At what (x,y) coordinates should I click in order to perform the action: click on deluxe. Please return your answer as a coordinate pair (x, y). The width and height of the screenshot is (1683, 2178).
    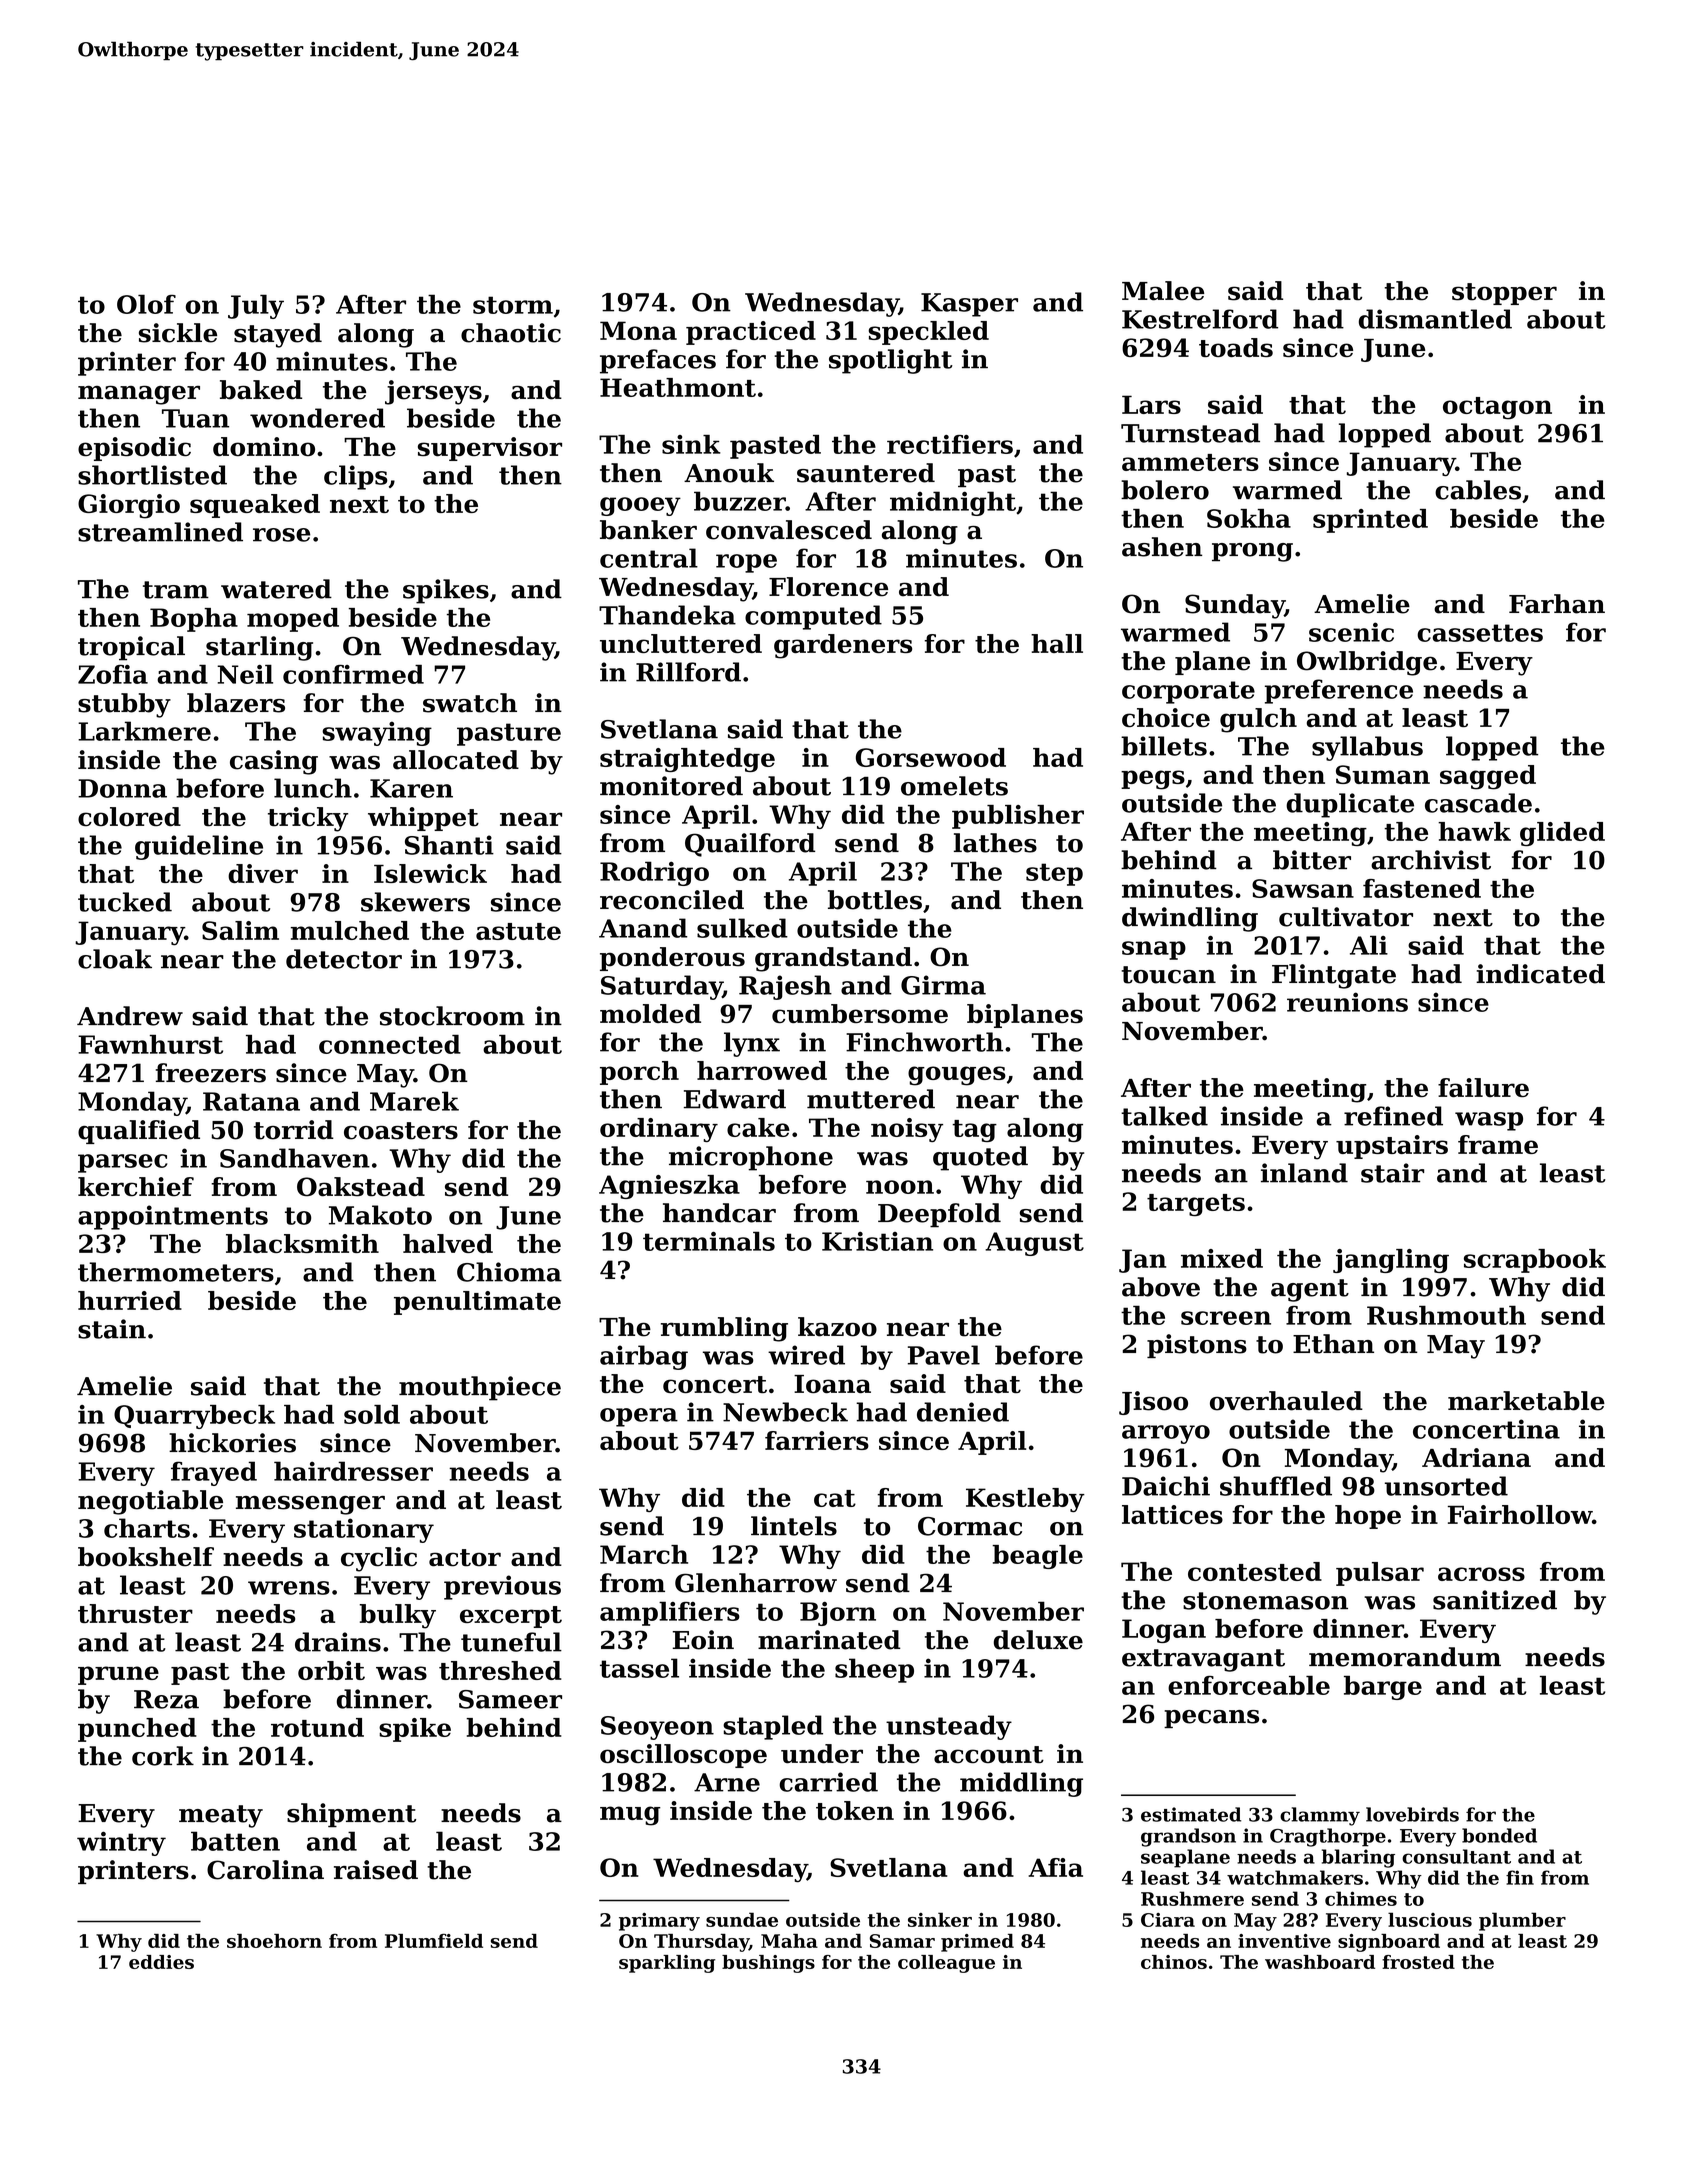
    Looking at the image, I should click on (1038, 1640).
